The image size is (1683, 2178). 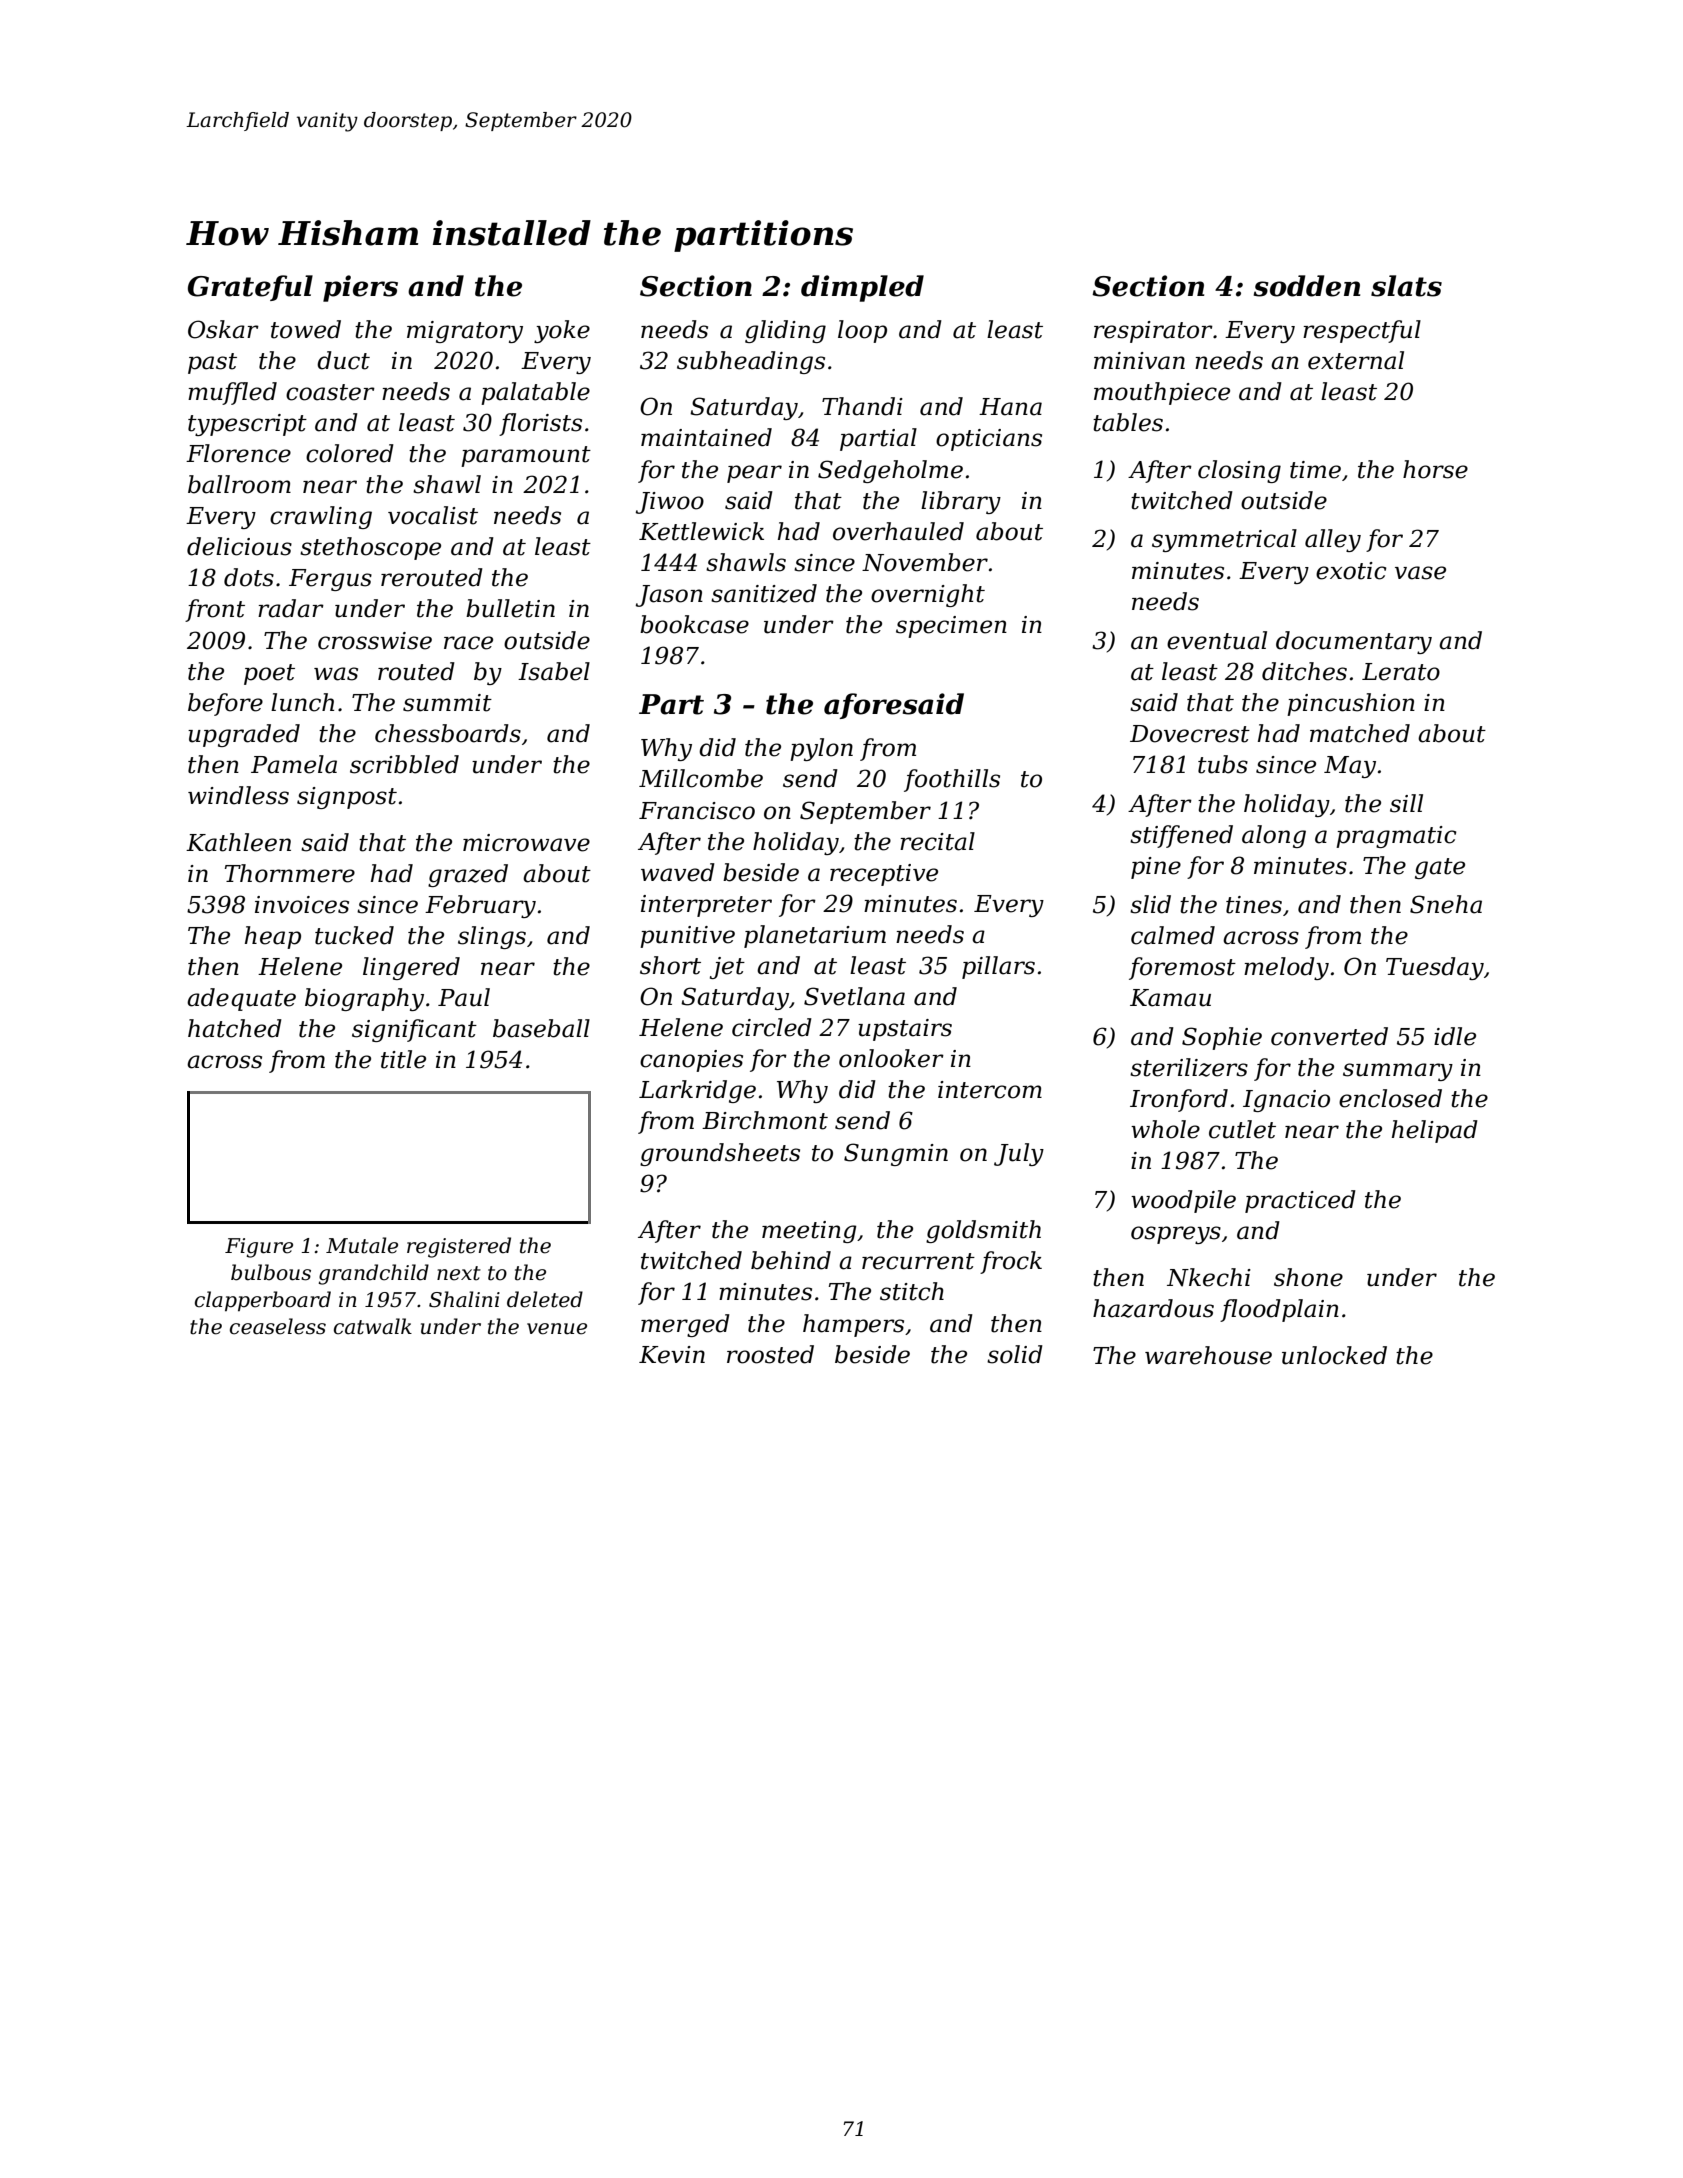 What do you see at coordinates (1307, 286) in the screenshot?
I see `sodden` at bounding box center [1307, 286].
